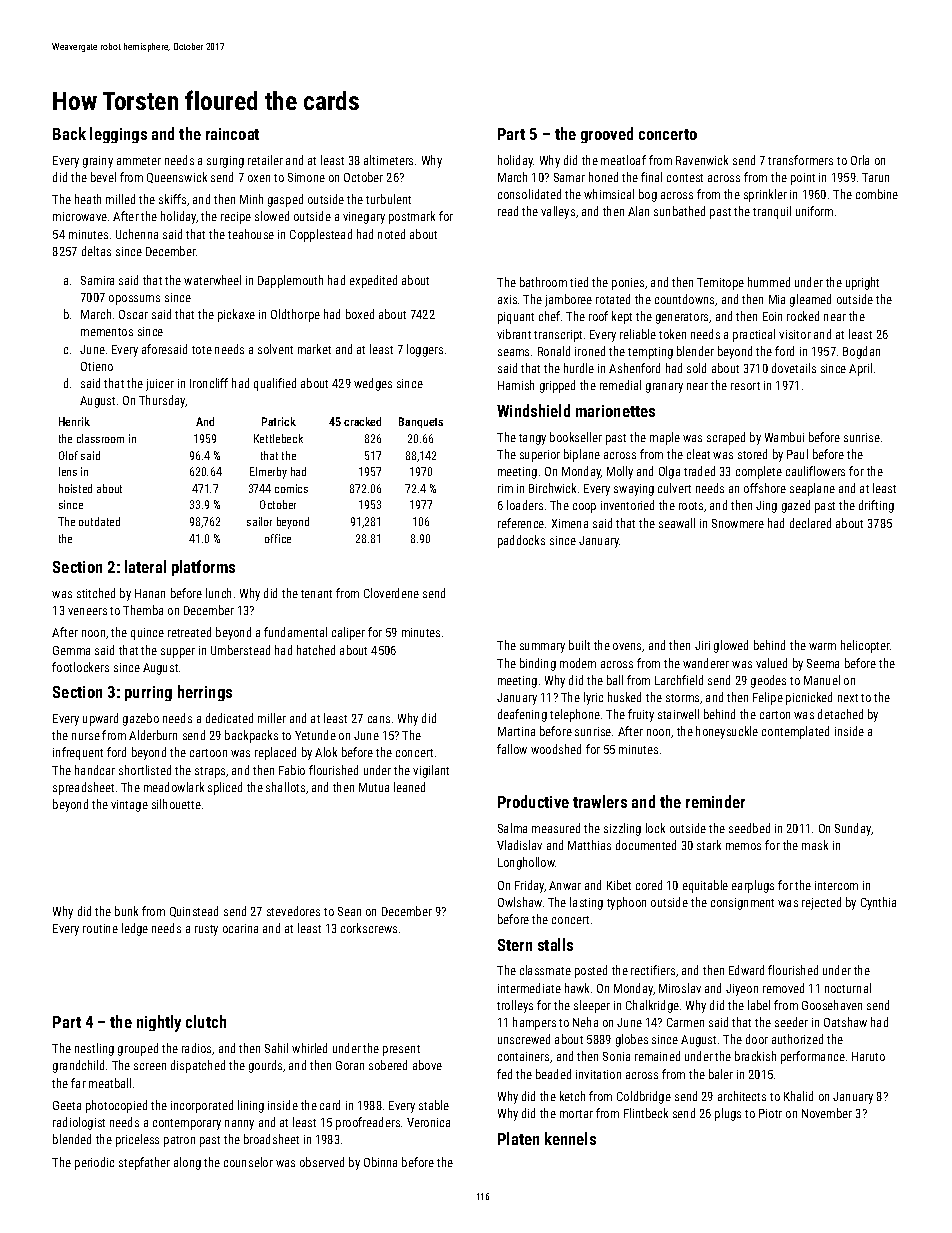 This image has width=952, height=1233. What do you see at coordinates (552, 488) in the image?
I see `Birchwick` at bounding box center [552, 488].
